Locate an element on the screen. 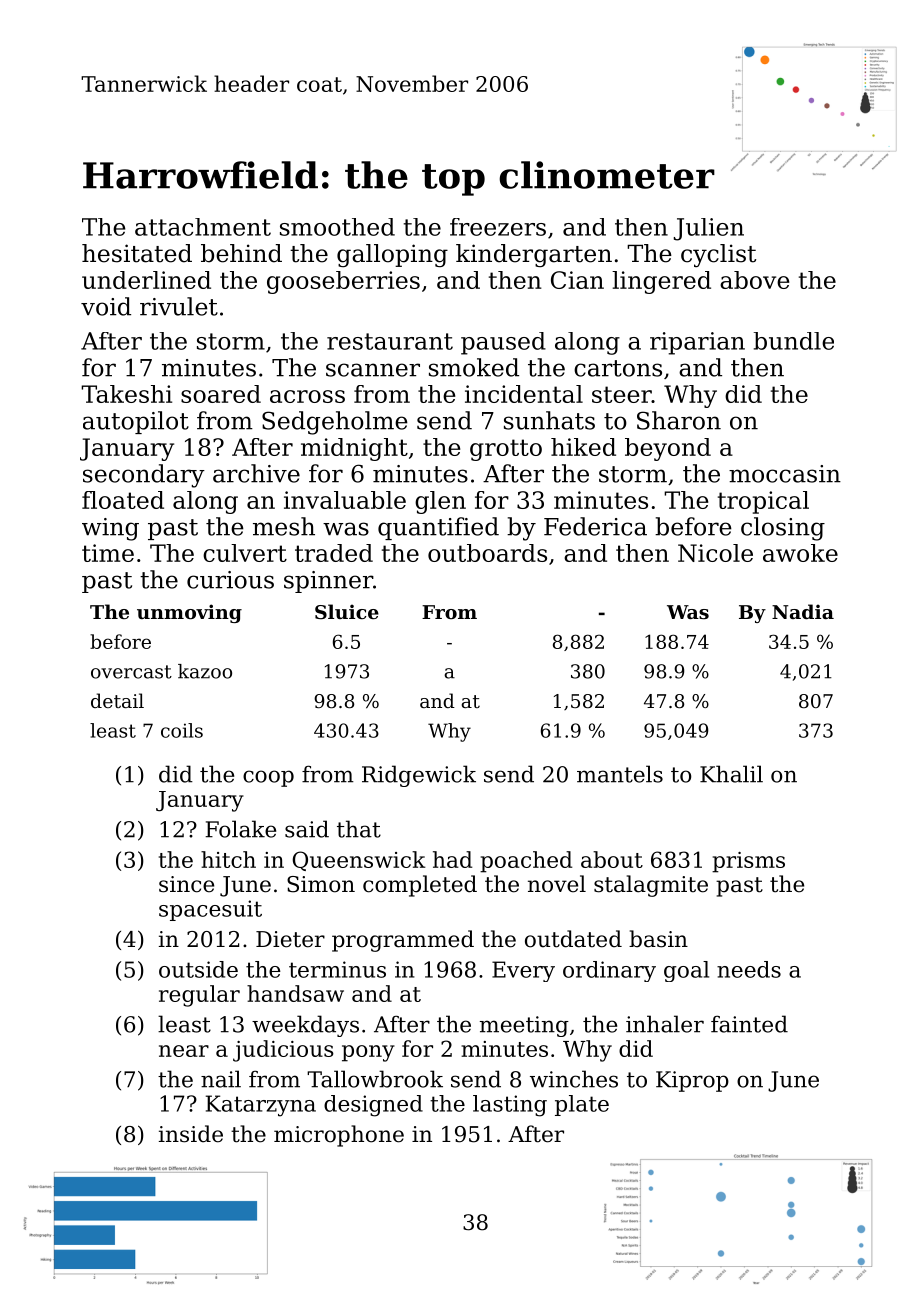 The height and width of the screenshot is (1311, 924). rivulet is located at coordinates (179, 306).
